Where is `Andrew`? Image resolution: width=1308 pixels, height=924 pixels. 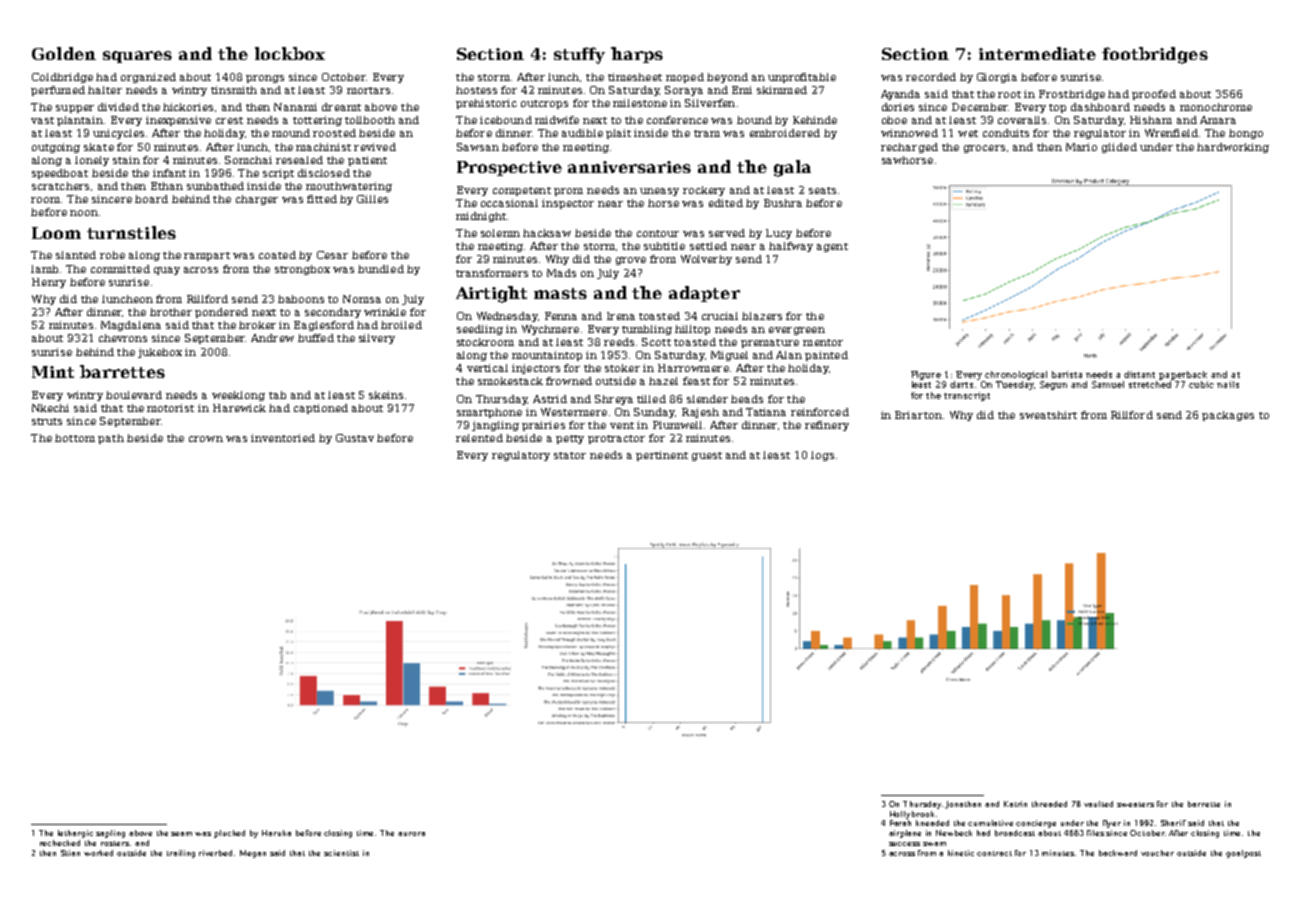 Andrew is located at coordinates (272, 338).
